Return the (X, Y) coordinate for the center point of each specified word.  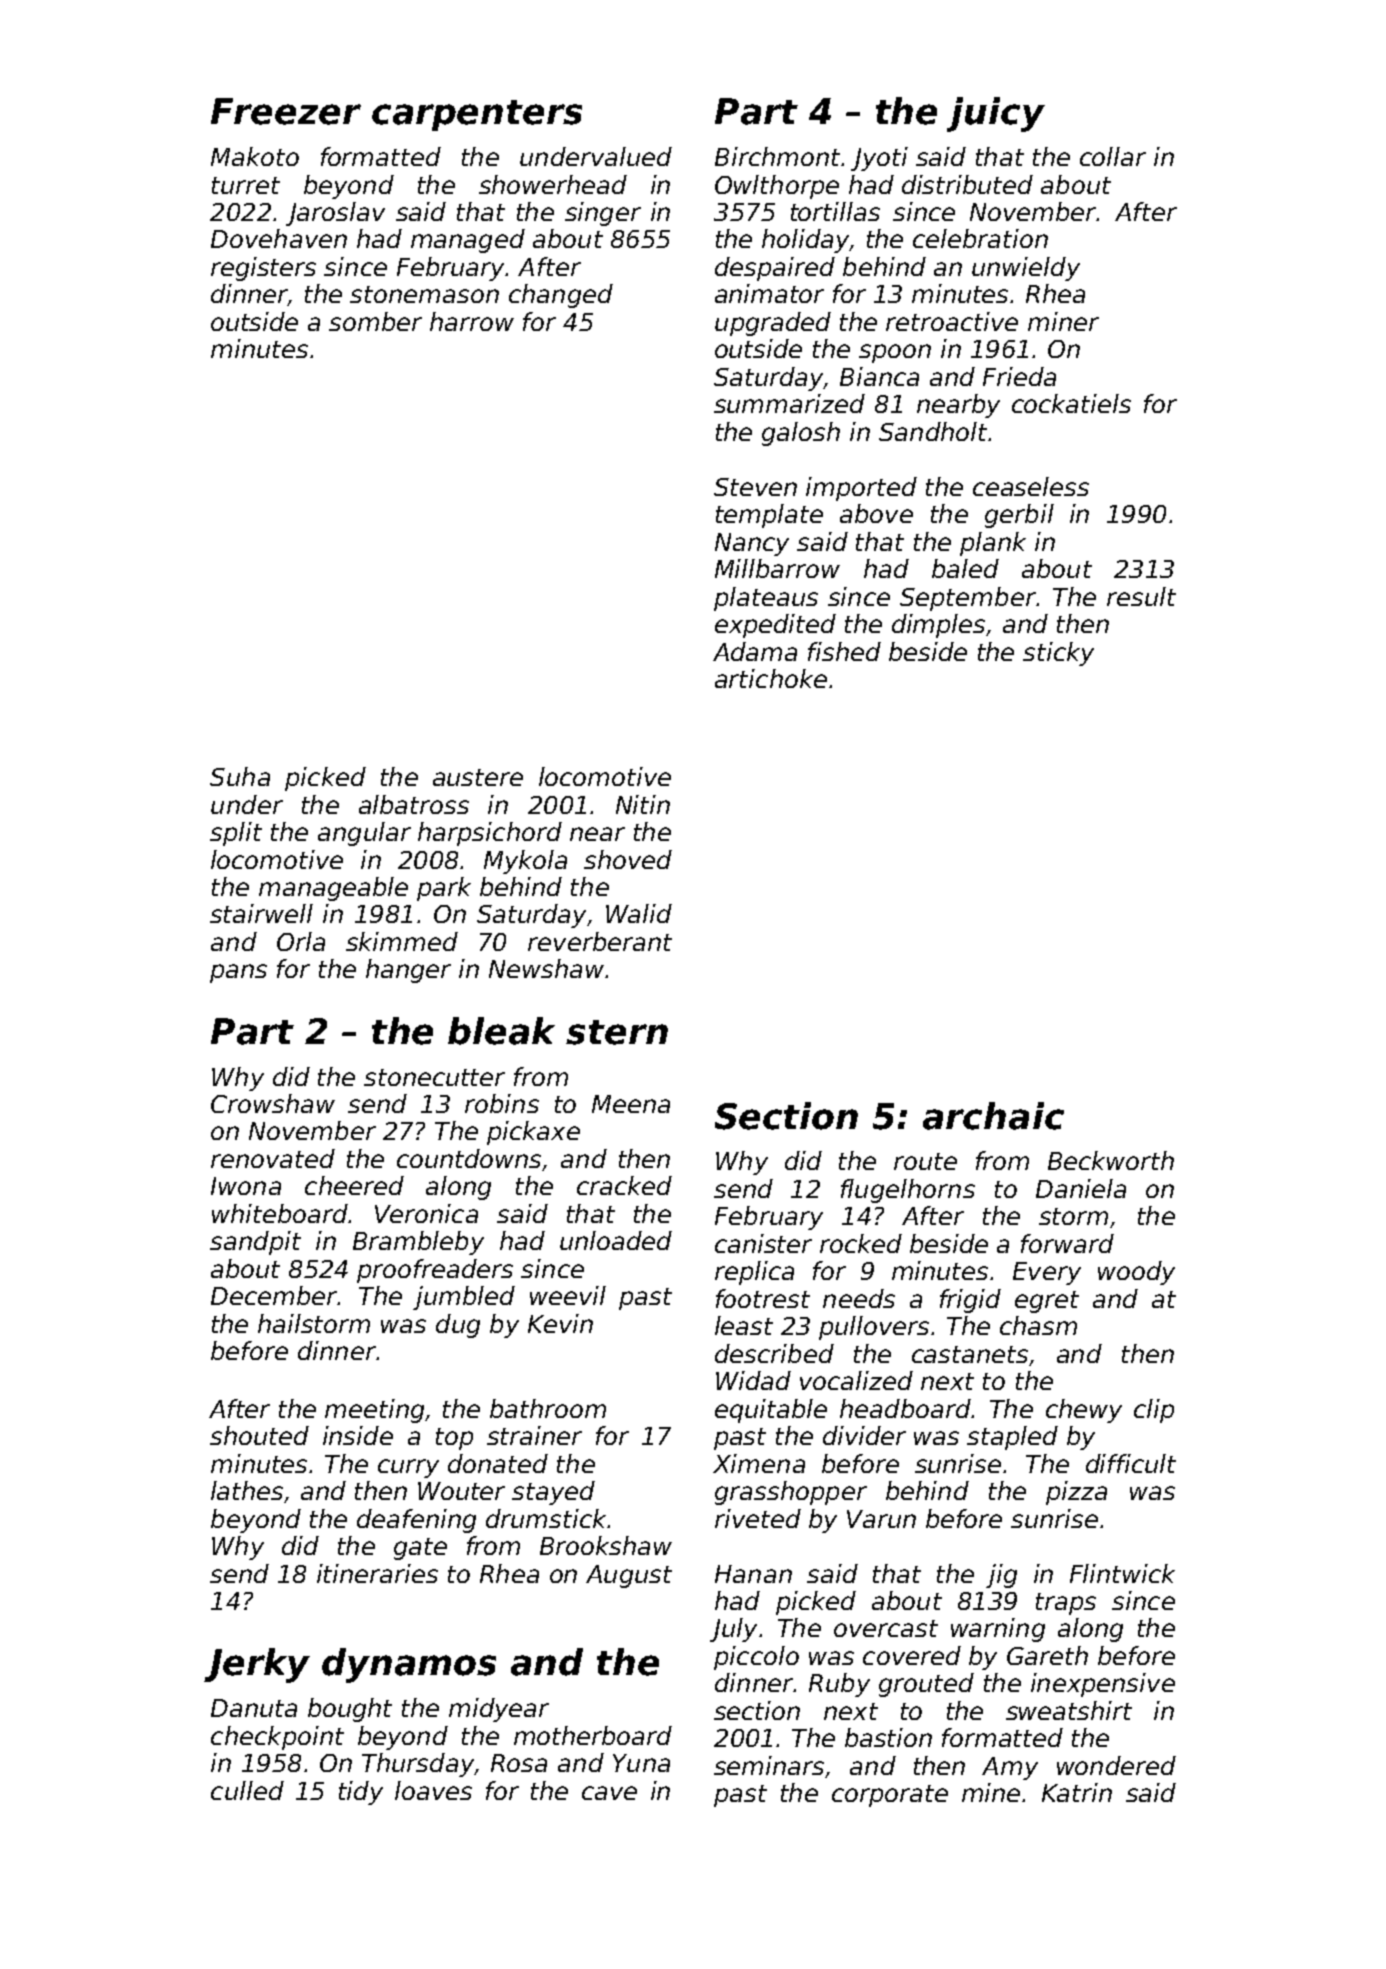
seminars (769, 1765)
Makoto (255, 156)
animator (769, 293)
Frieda (1019, 376)
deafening (416, 1521)
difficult (1131, 1463)
